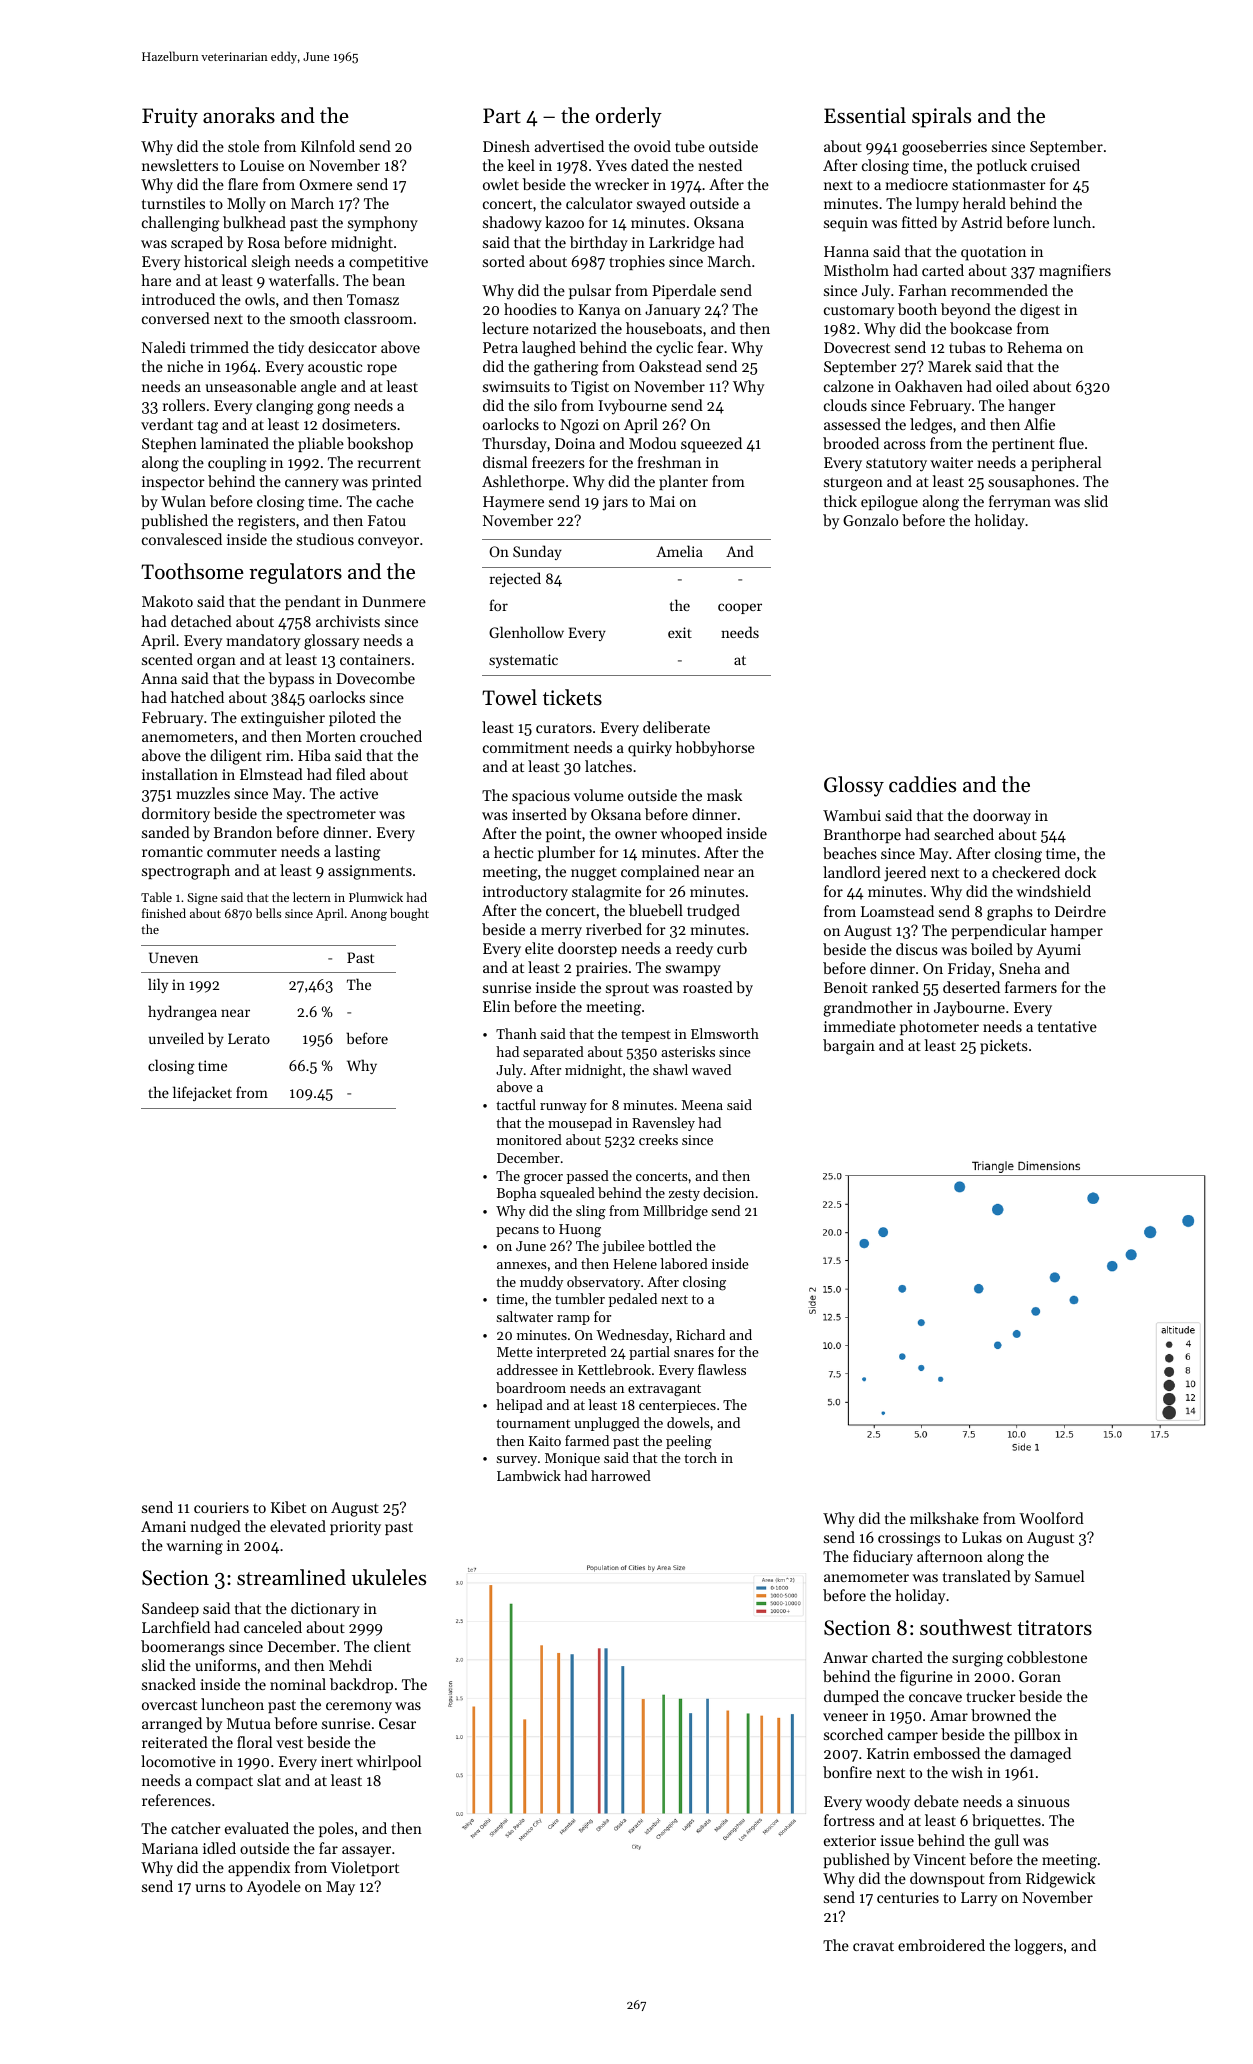 Image resolution: width=1253 pixels, height=2064 pixels. Describe the element at coordinates (917, 184) in the document. I see `mediocre` at that location.
